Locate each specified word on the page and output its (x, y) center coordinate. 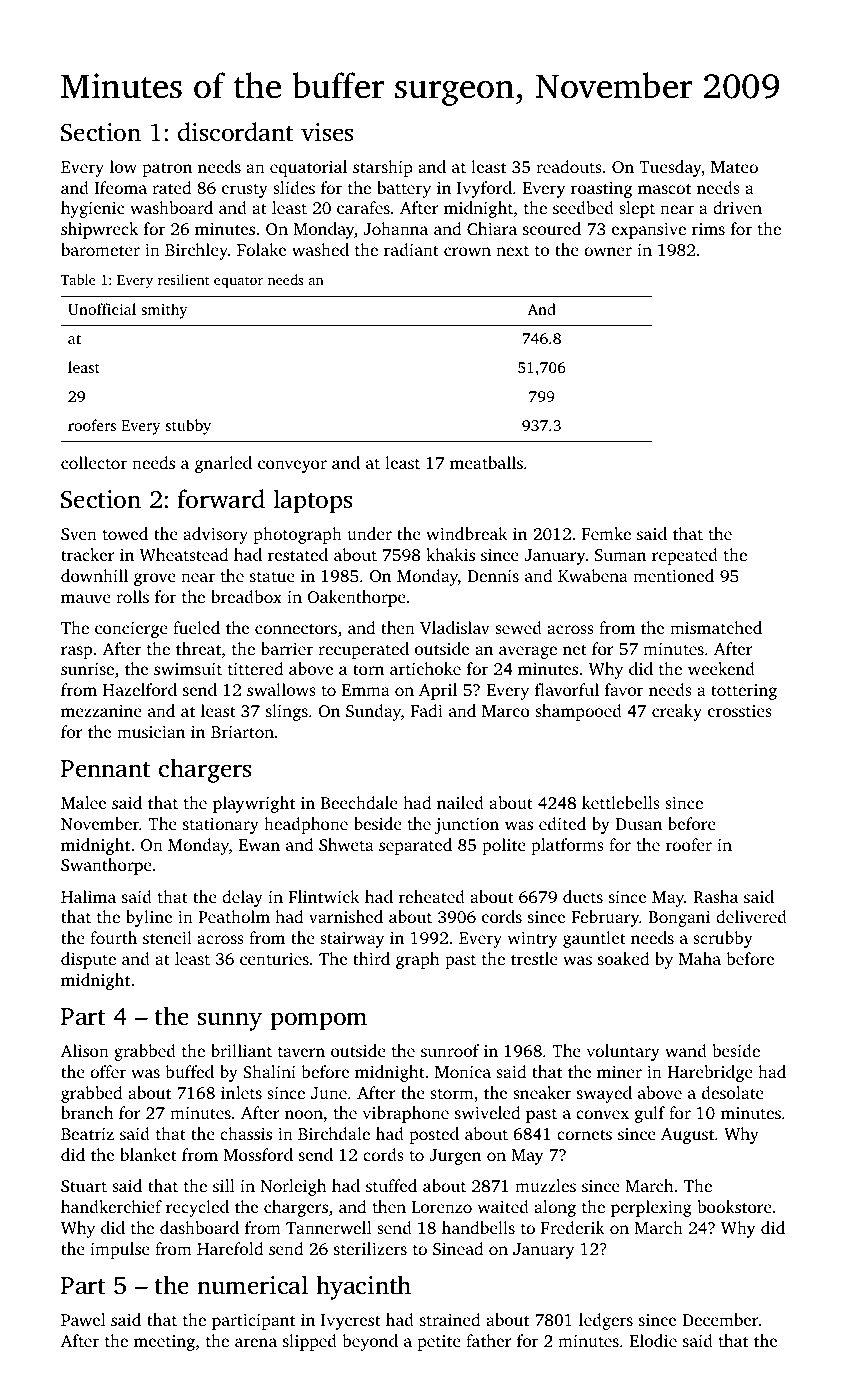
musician (151, 732)
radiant (411, 249)
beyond (370, 1342)
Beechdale (359, 802)
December (720, 1319)
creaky (677, 712)
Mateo (734, 167)
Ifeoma (120, 187)
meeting (164, 1343)
